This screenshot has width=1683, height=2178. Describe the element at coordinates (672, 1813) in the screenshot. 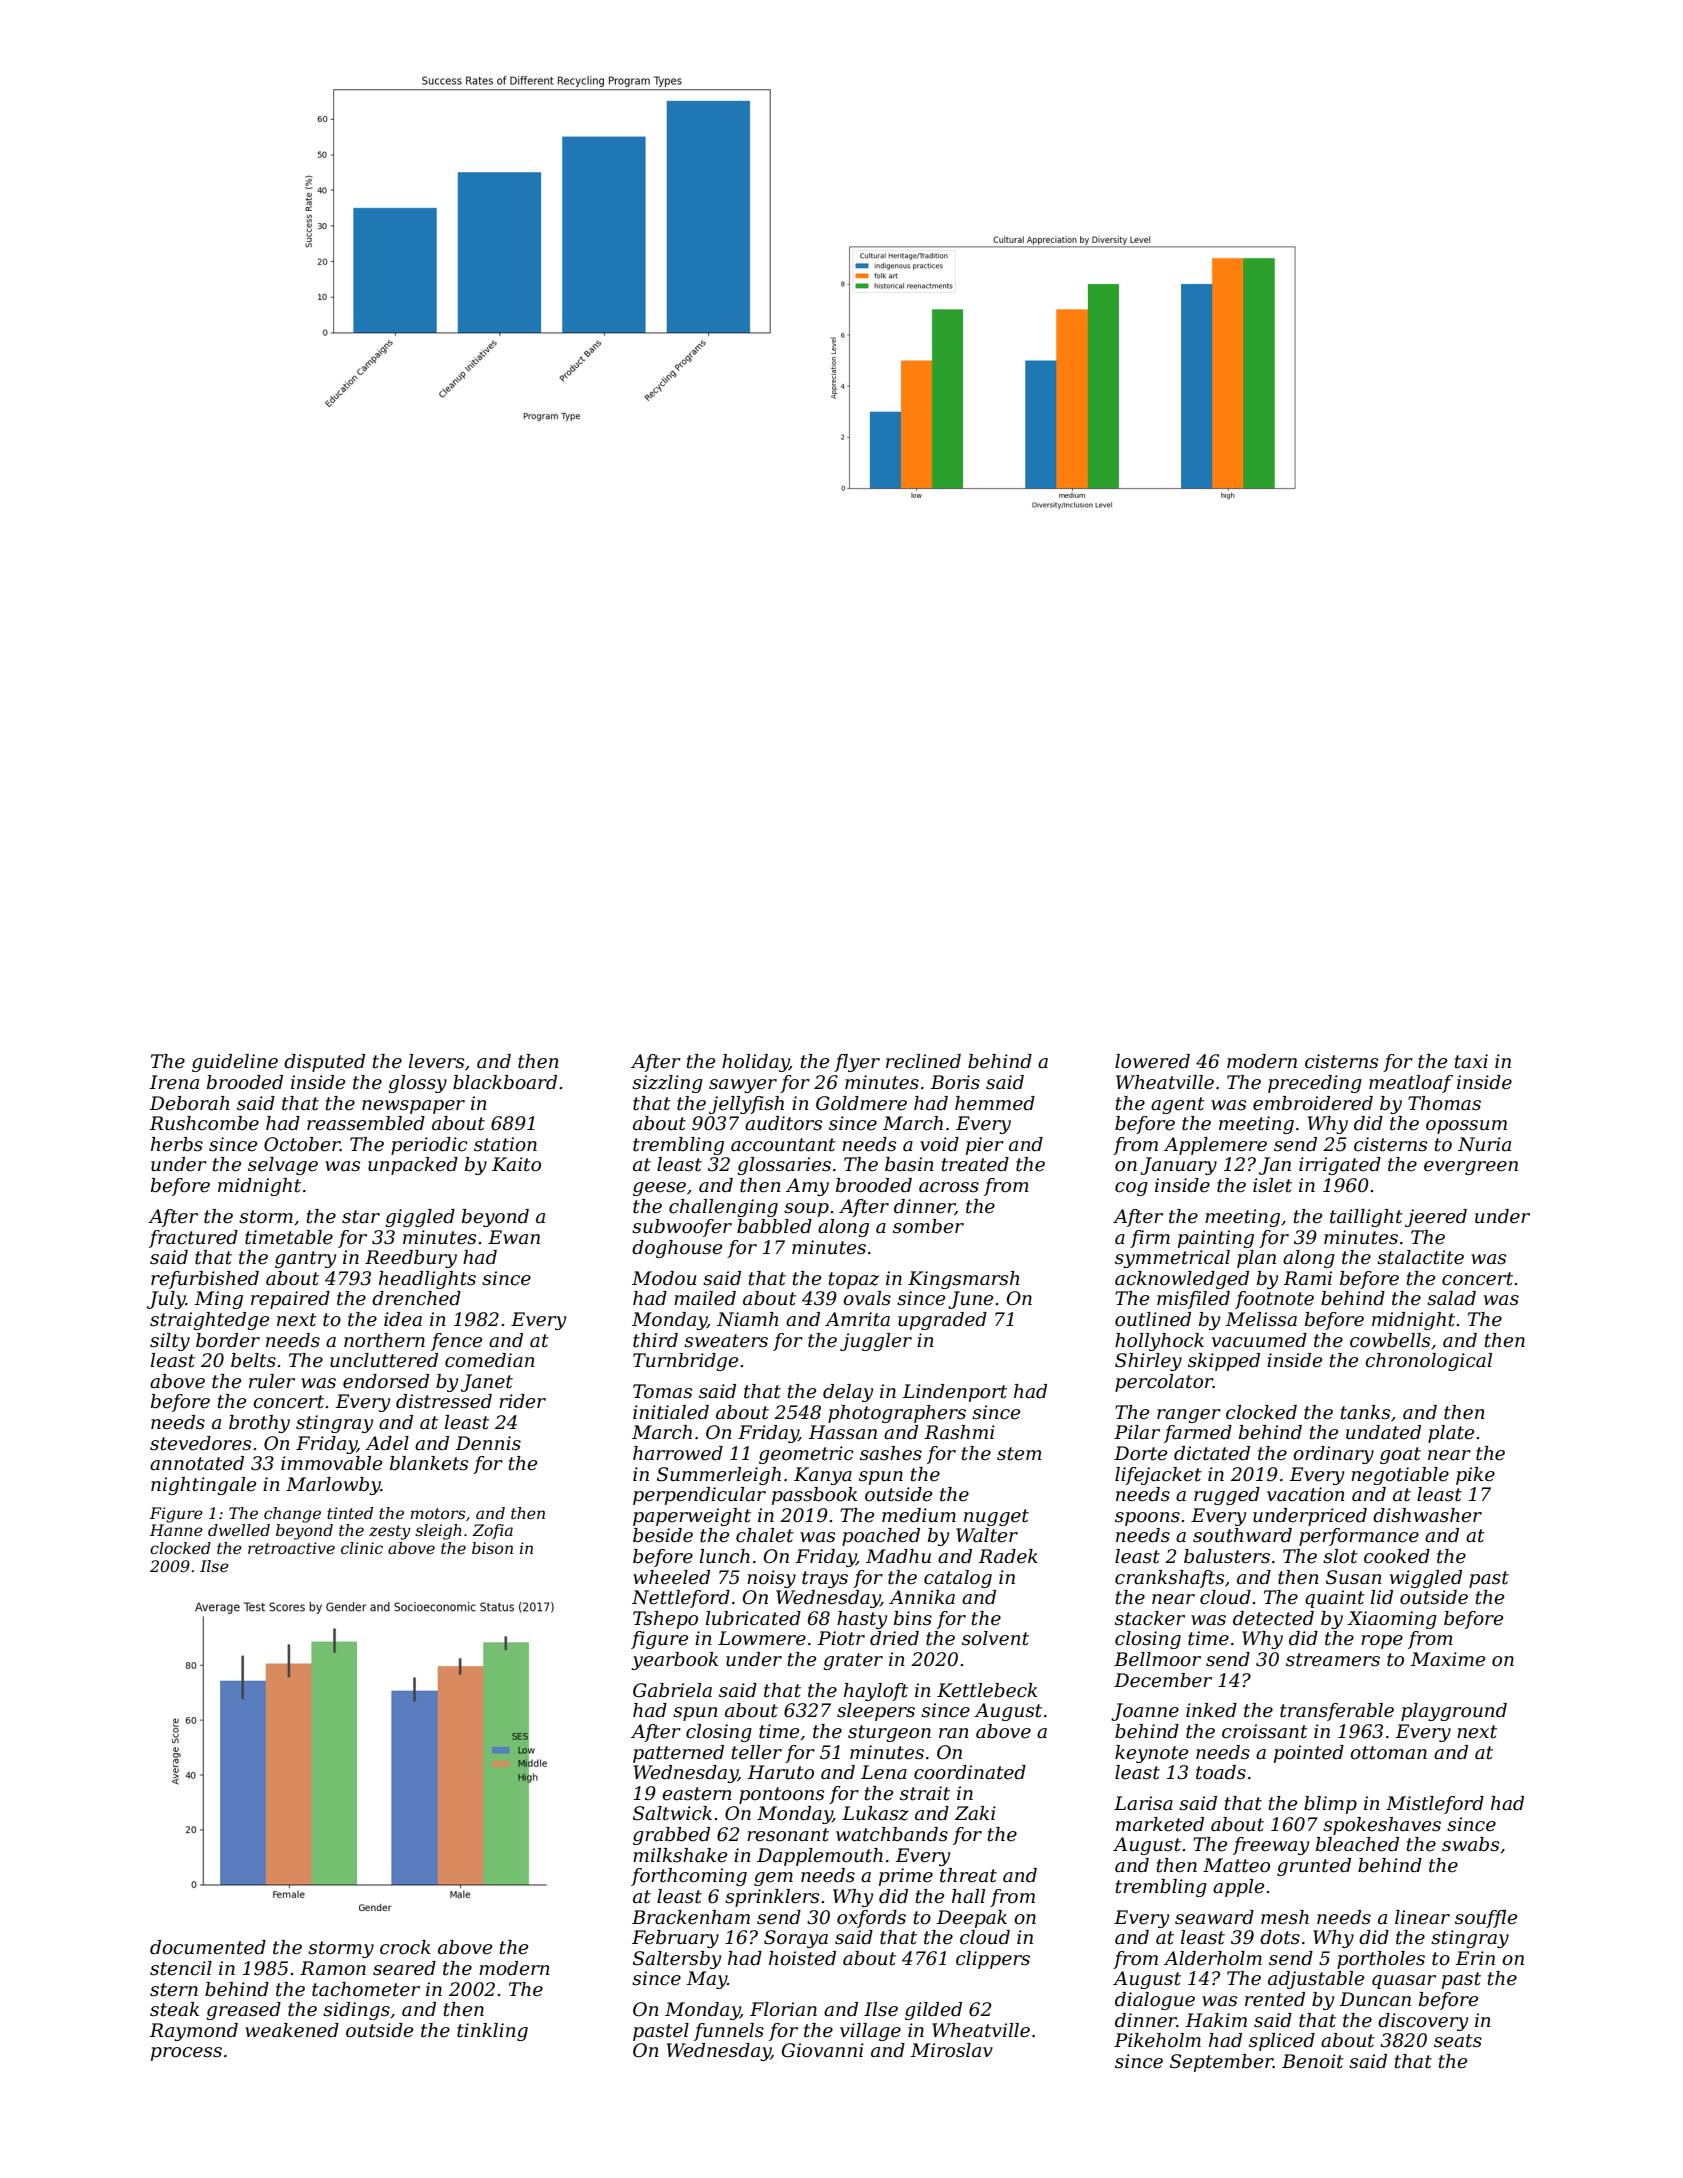

I see `Saltwick` at that location.
